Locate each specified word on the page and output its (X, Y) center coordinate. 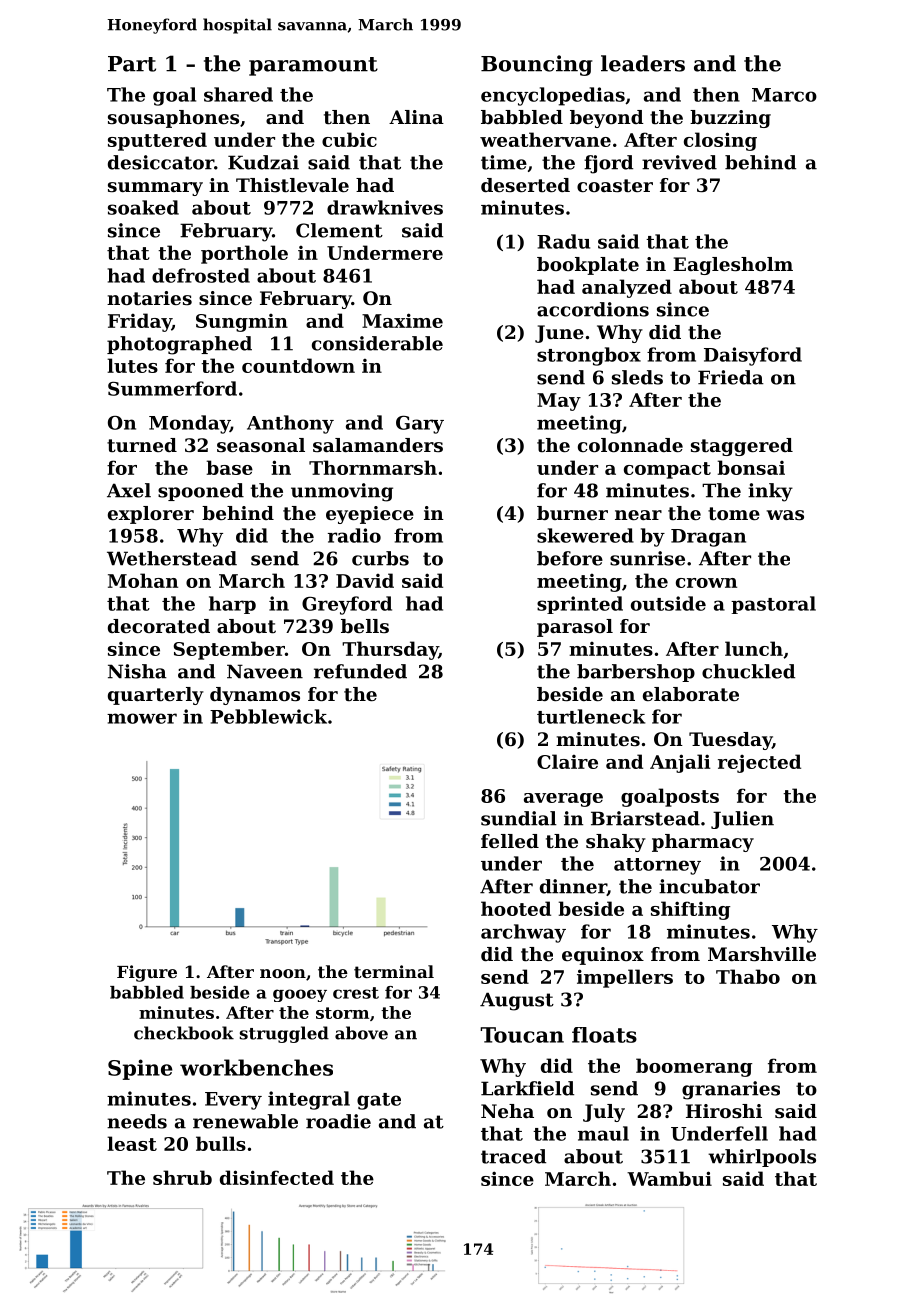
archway (523, 933)
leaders (643, 63)
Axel (129, 490)
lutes (132, 365)
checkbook (184, 1033)
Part (132, 64)
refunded (360, 671)
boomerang (694, 1067)
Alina (416, 117)
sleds (637, 377)
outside (668, 603)
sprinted (580, 605)
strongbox (589, 356)
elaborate (691, 694)
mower (142, 718)
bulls (221, 1143)
